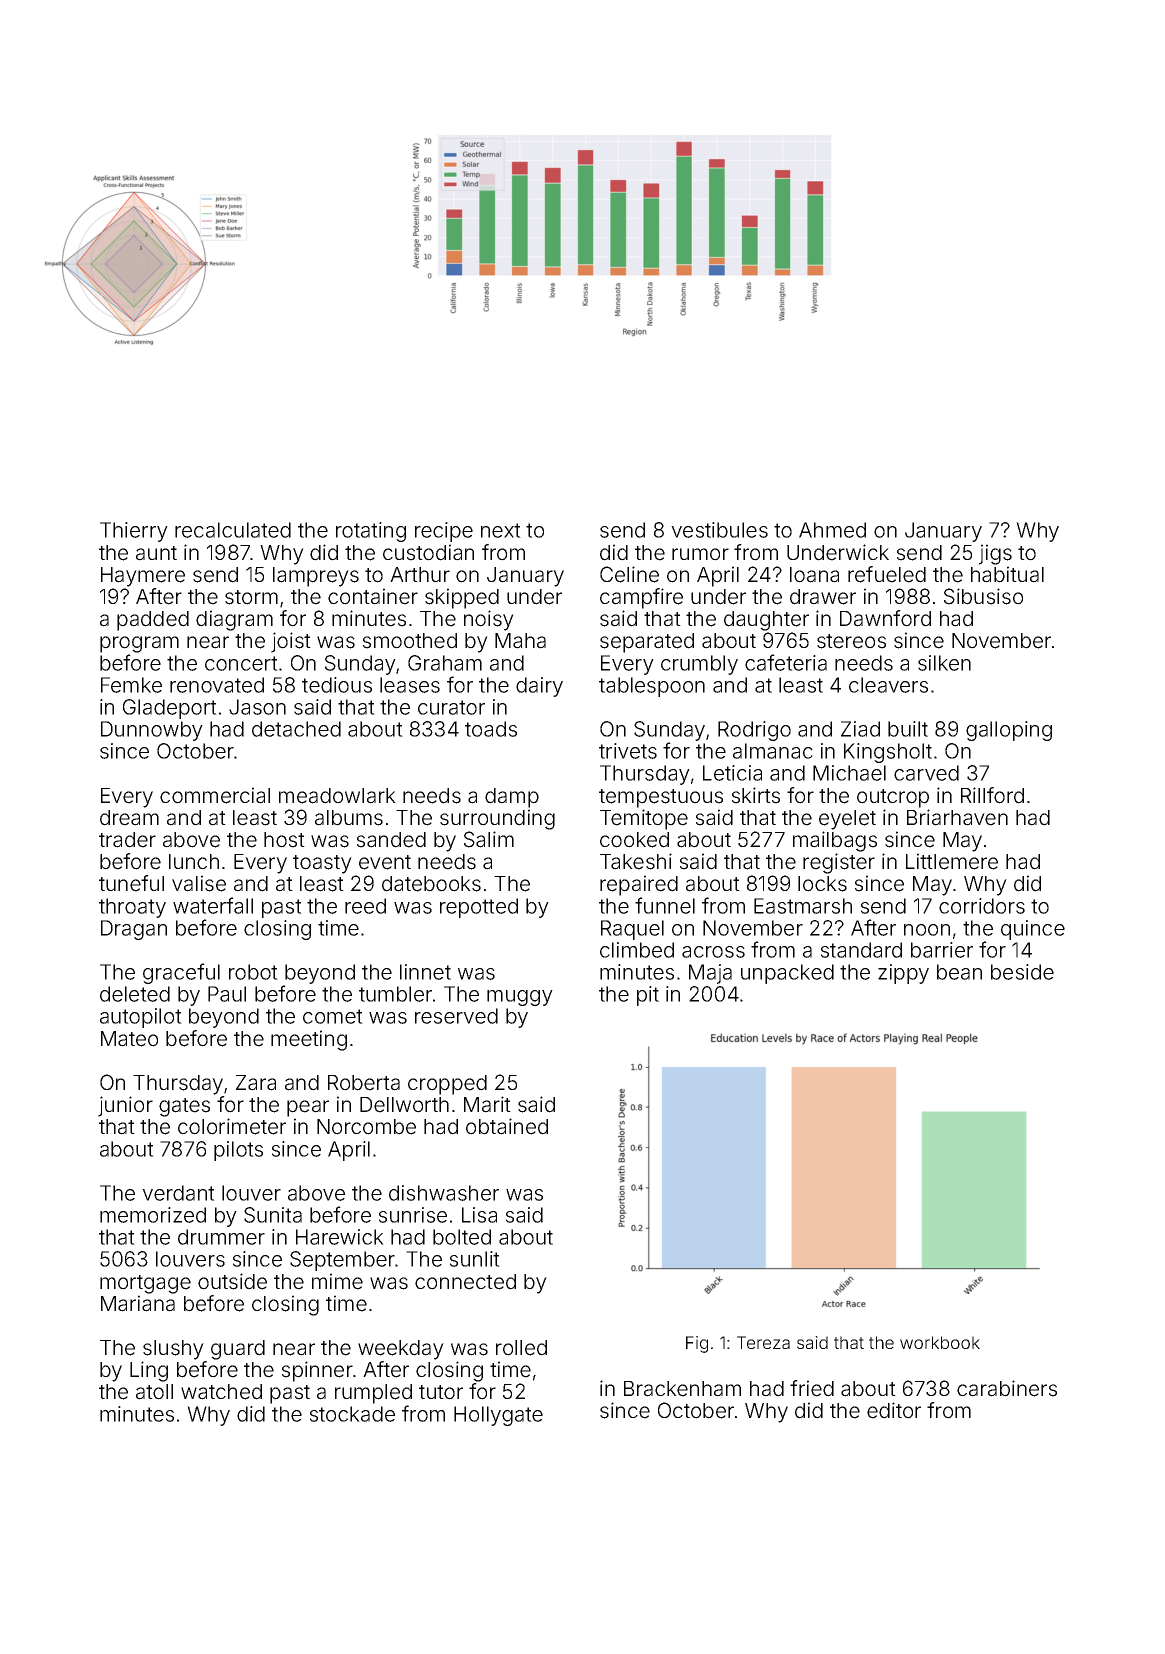  I want to click on obtained, so click(507, 1126).
